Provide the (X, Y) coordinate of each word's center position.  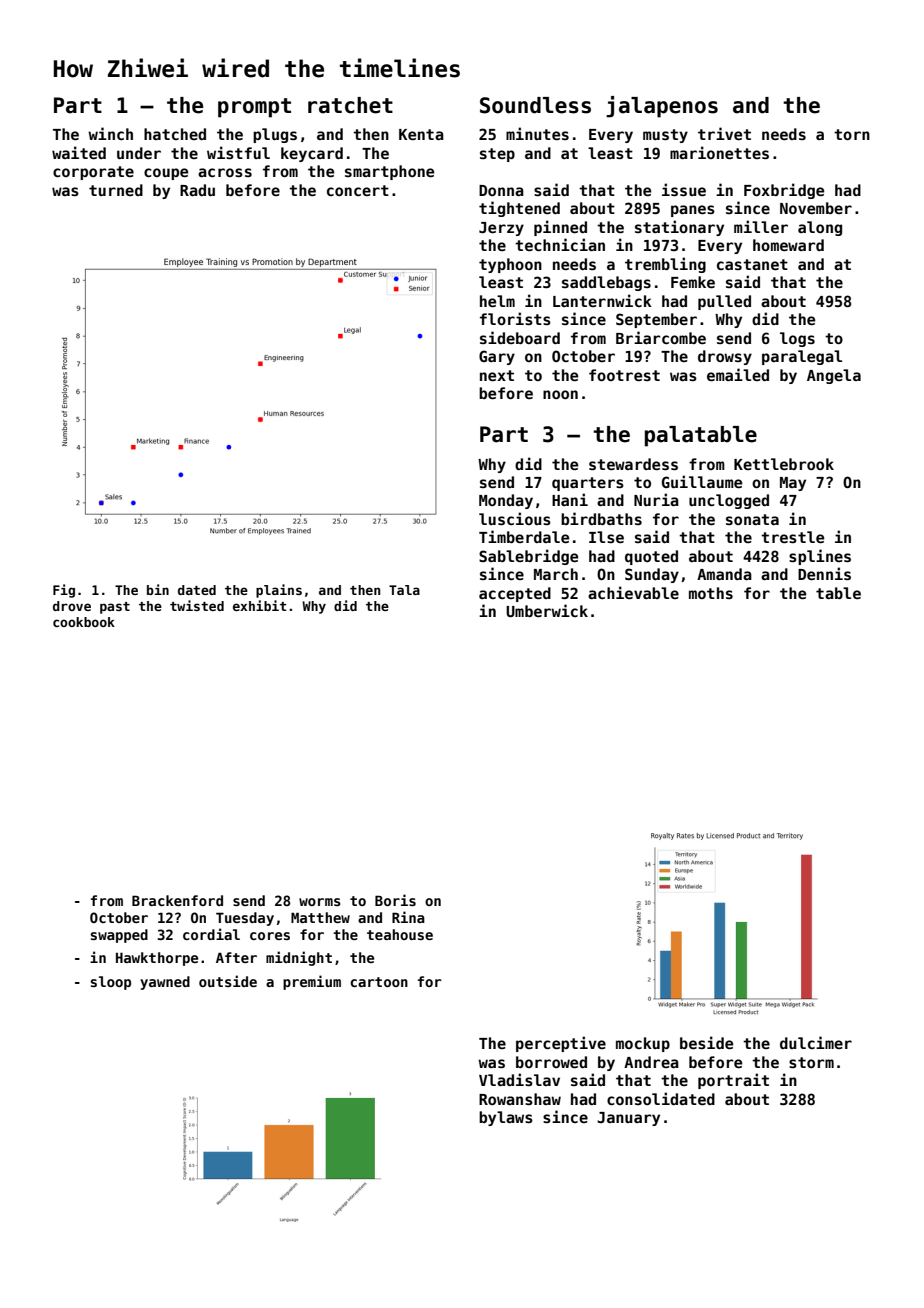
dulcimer (816, 1042)
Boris (395, 900)
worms (320, 902)
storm (811, 1062)
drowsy (725, 357)
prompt (254, 108)
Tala (404, 590)
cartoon (379, 982)
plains (279, 591)
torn (852, 134)
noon (560, 394)
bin (158, 589)
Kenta (421, 134)
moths (711, 593)
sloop (111, 983)
